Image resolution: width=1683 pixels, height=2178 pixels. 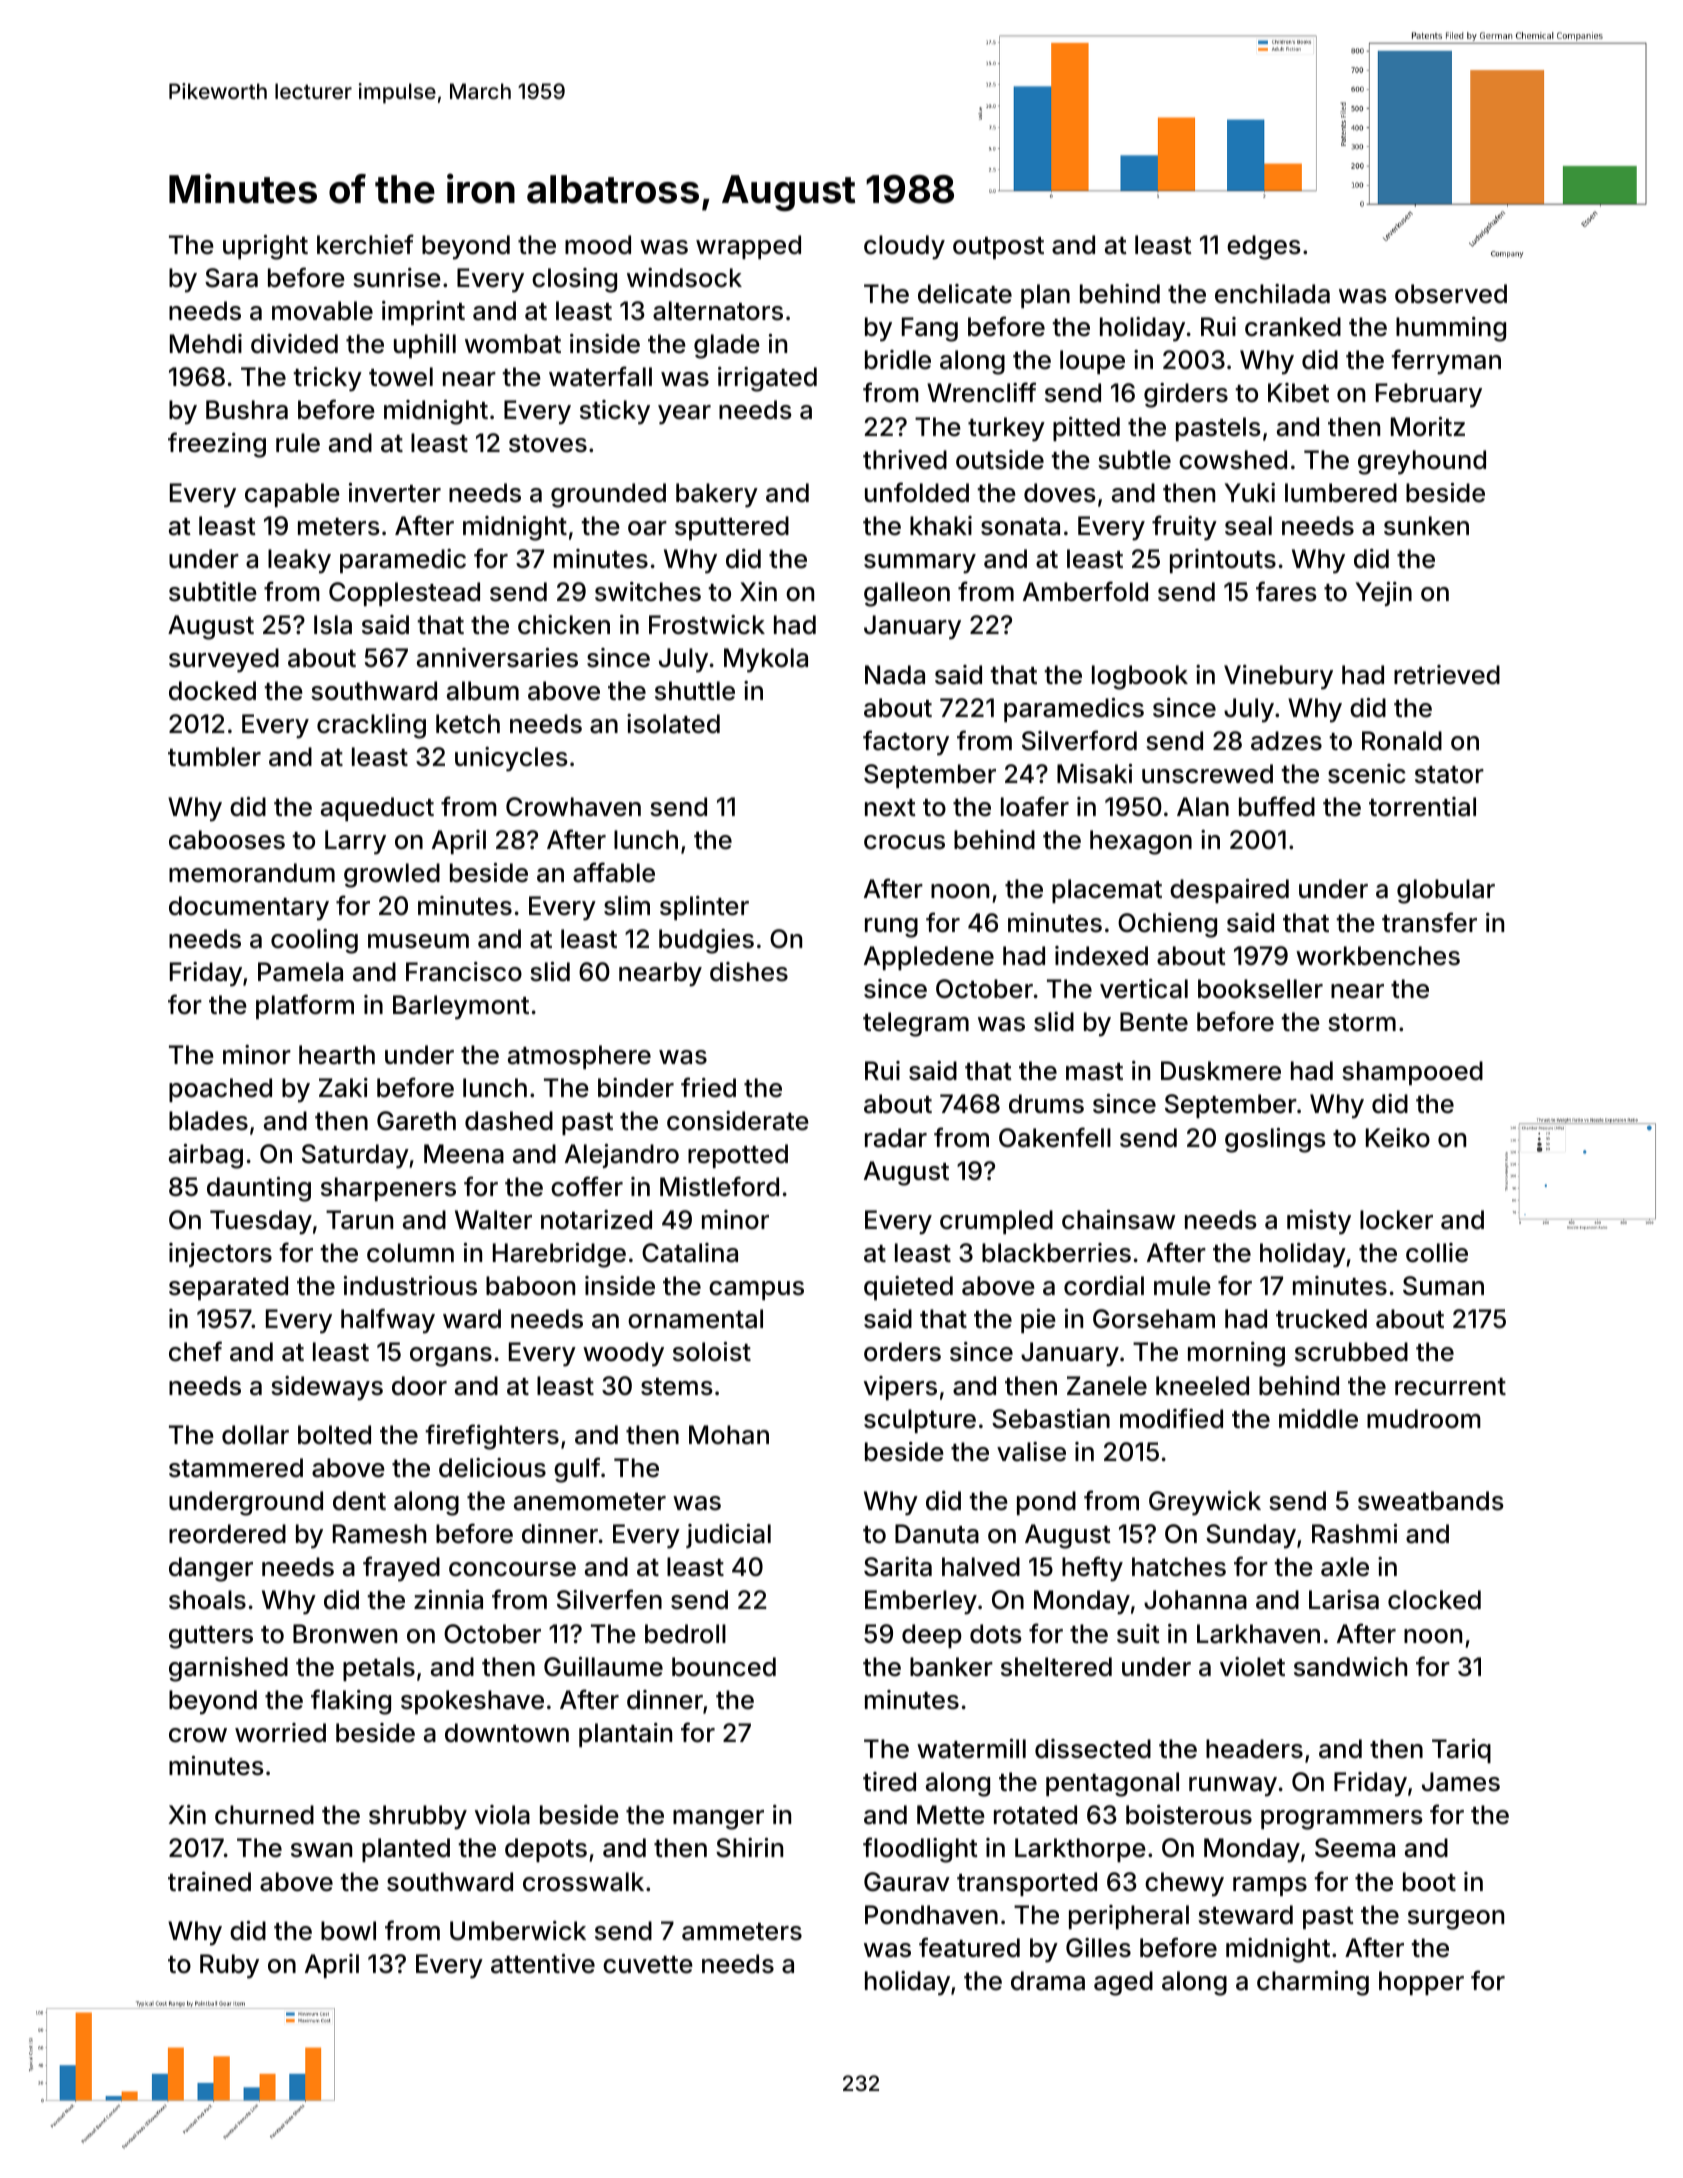 I want to click on considerate, so click(x=738, y=1121).
